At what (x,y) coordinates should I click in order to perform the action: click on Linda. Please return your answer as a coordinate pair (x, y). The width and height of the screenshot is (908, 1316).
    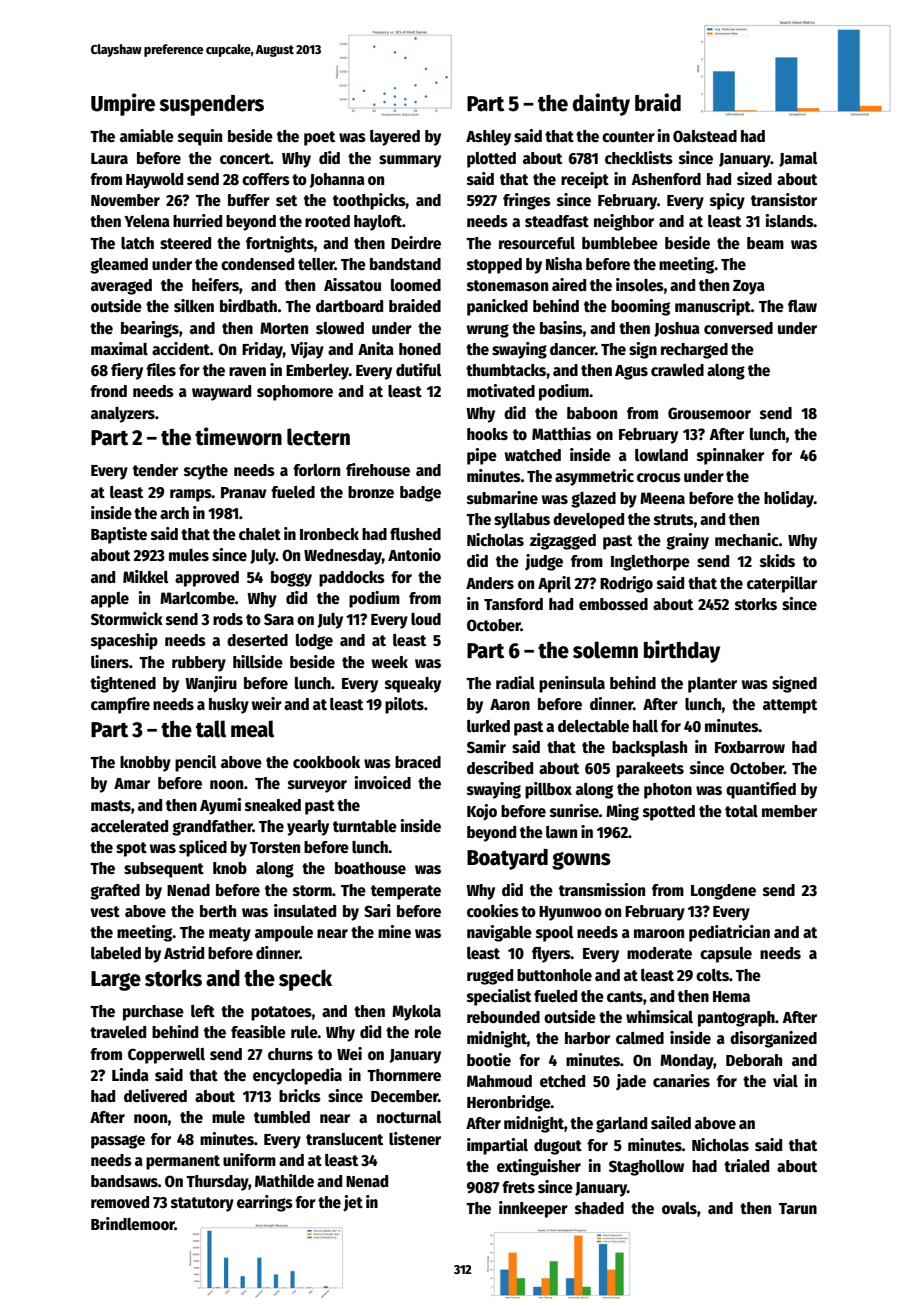
    Looking at the image, I should click on (130, 1074).
